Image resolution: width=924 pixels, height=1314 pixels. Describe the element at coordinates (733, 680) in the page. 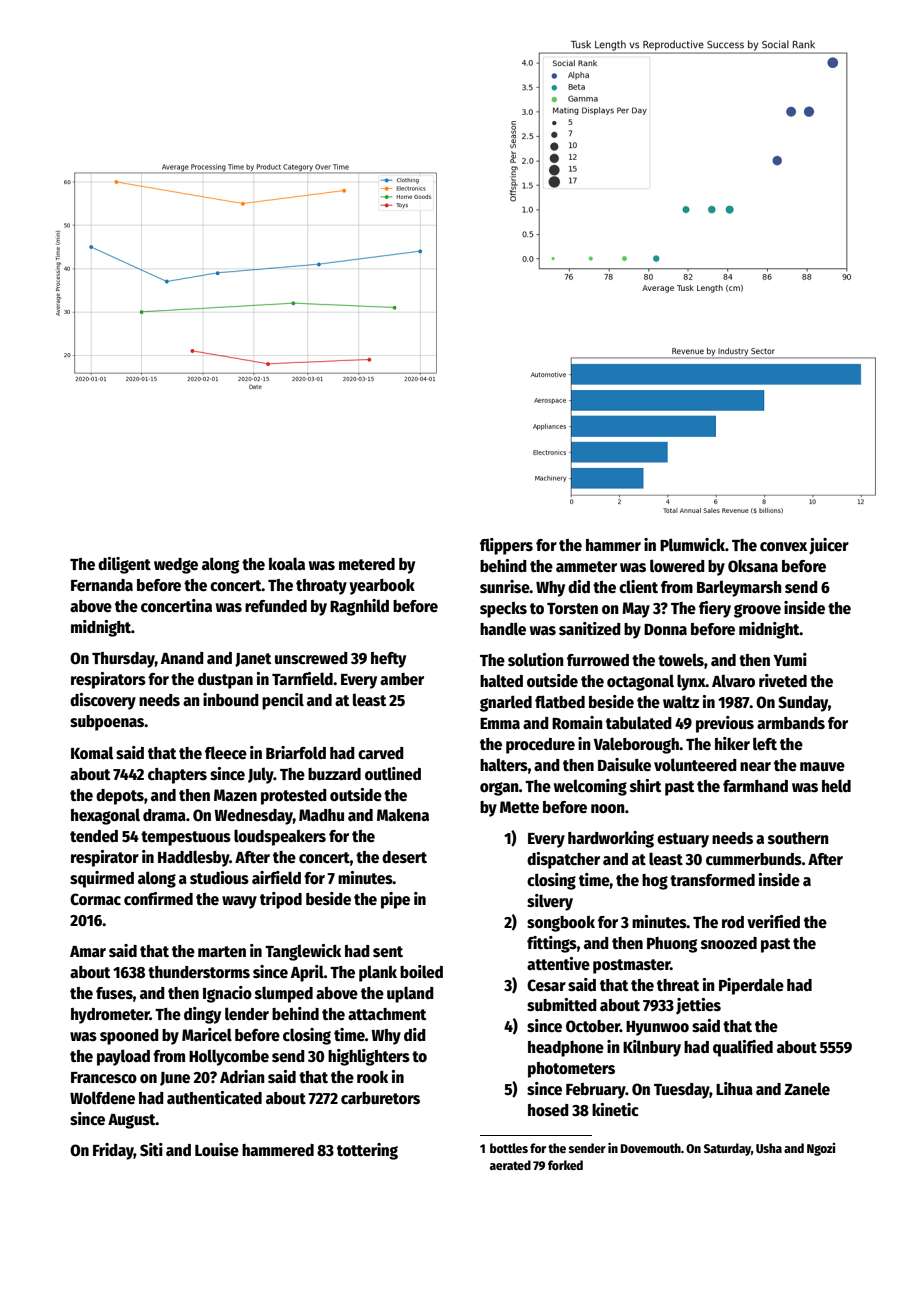

I see `Alvaro` at that location.
